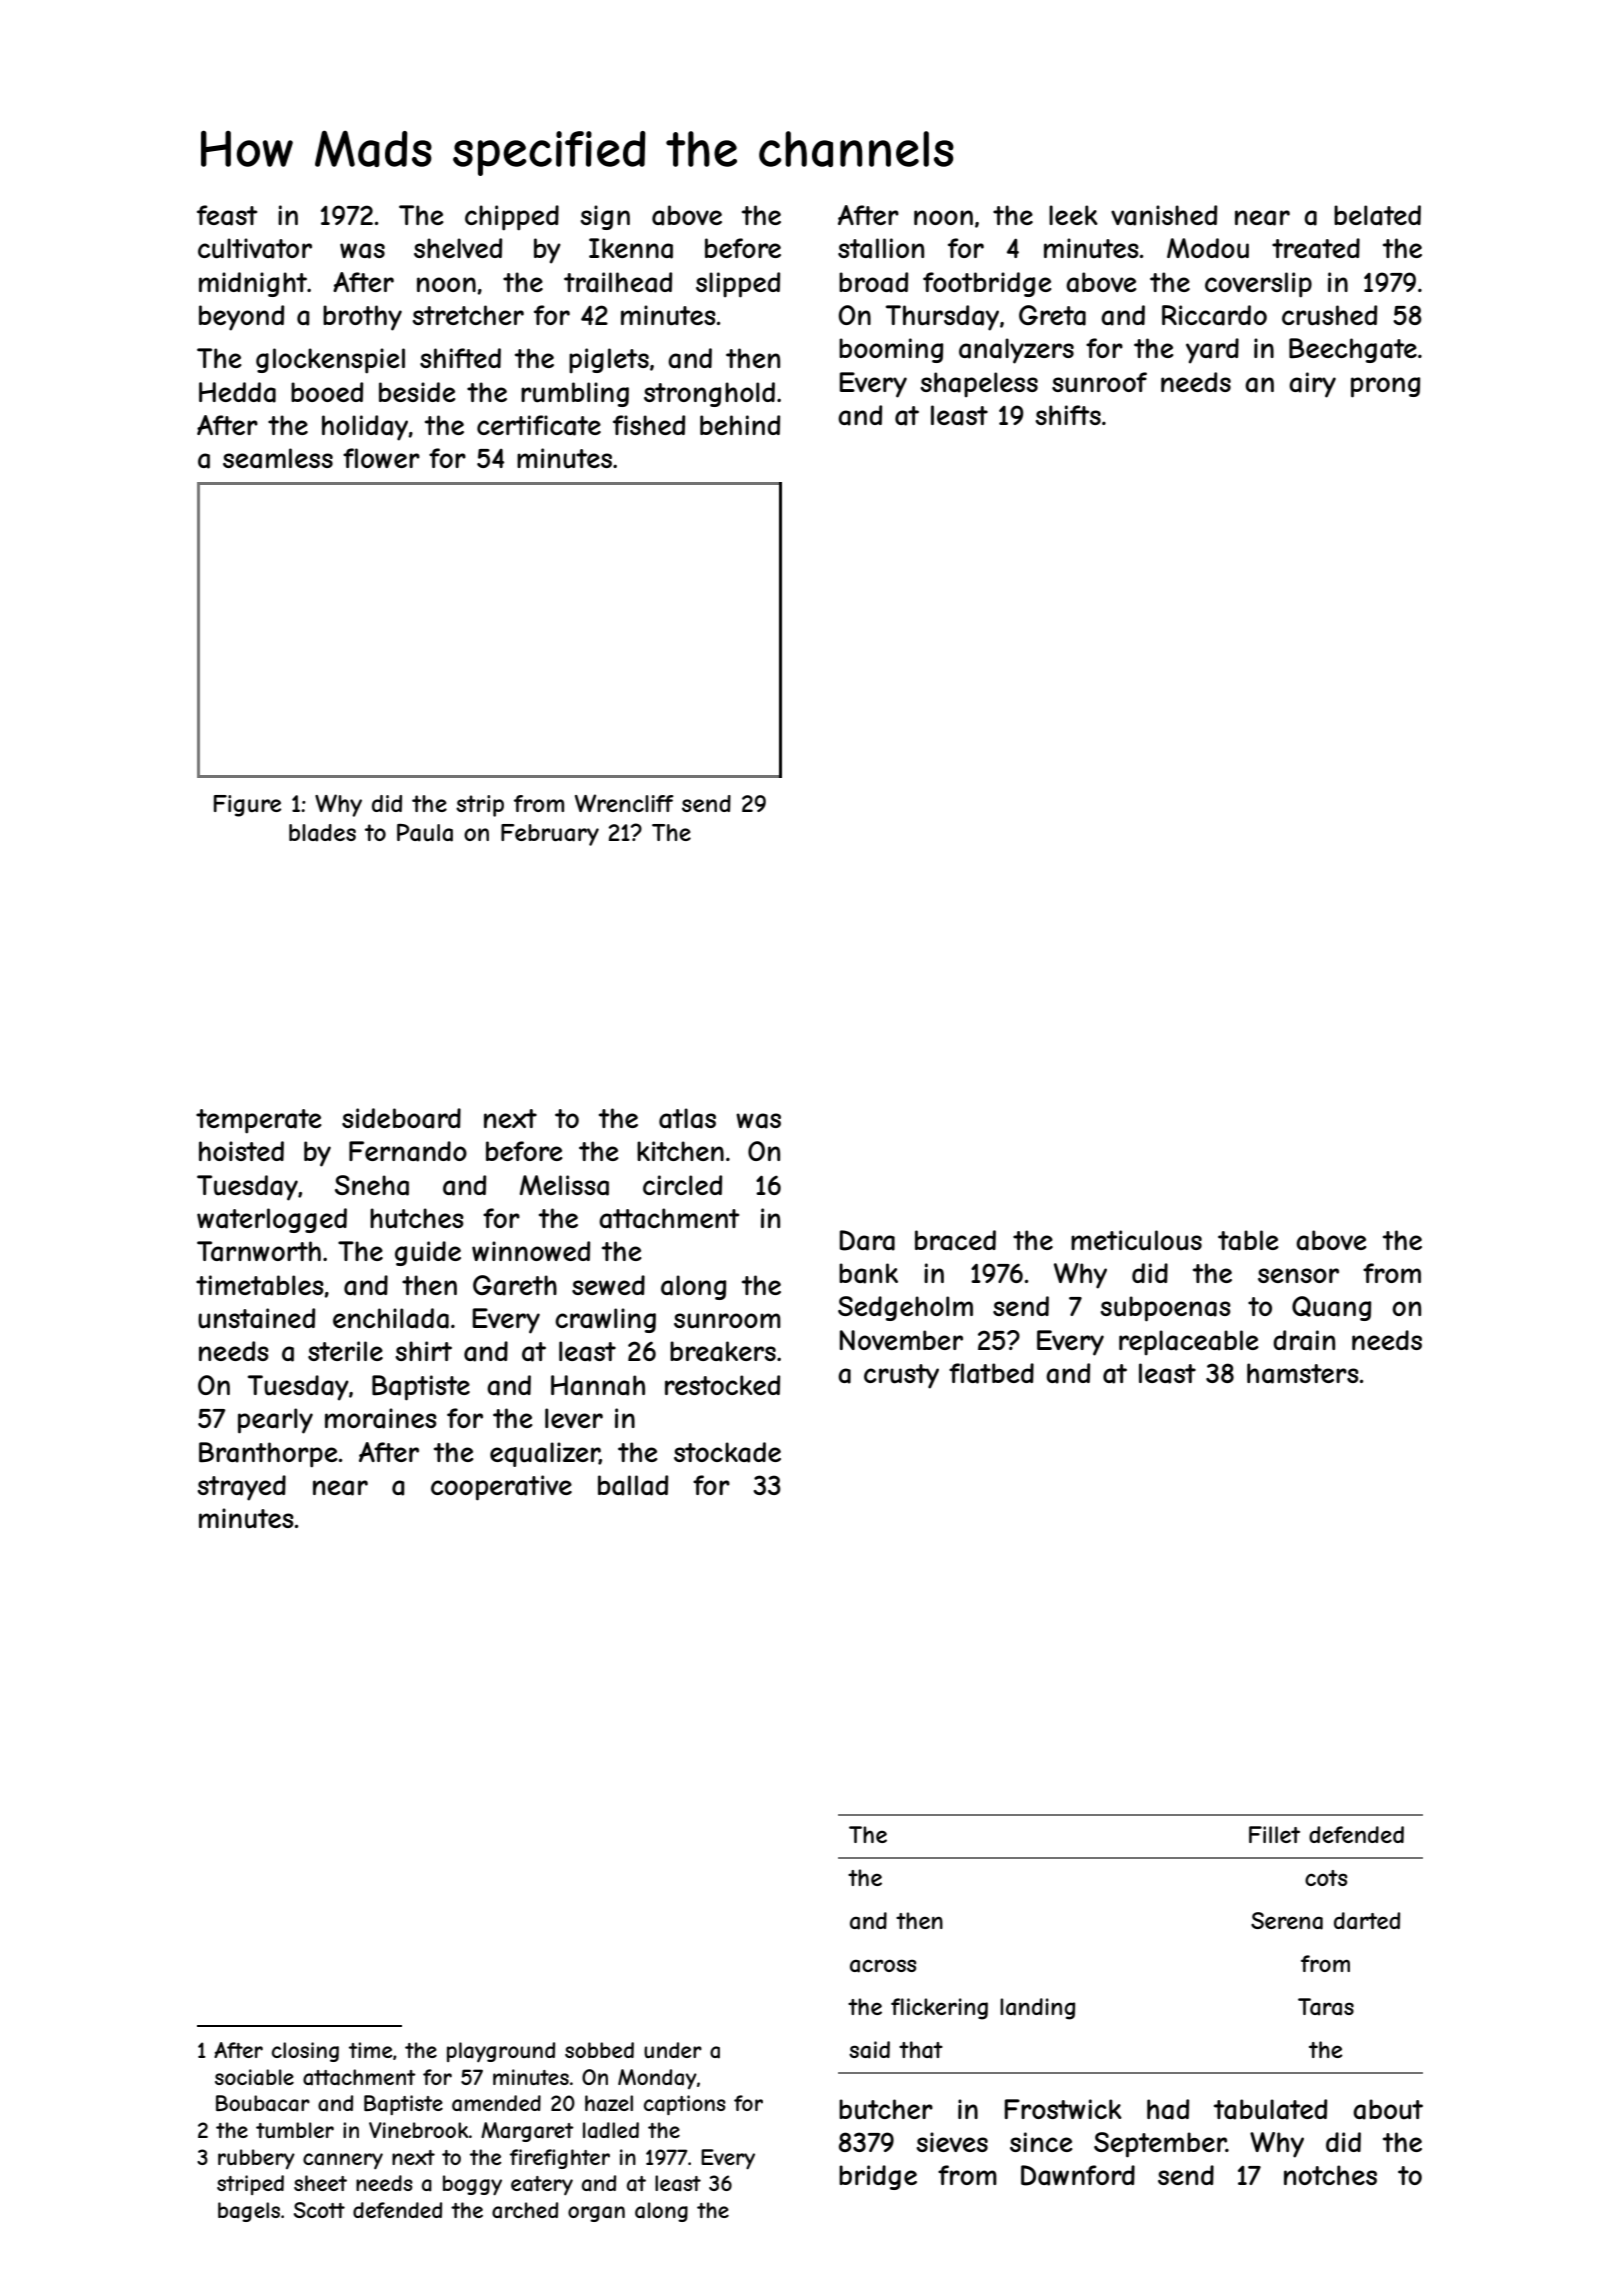  What do you see at coordinates (727, 1452) in the screenshot?
I see `stockade` at bounding box center [727, 1452].
